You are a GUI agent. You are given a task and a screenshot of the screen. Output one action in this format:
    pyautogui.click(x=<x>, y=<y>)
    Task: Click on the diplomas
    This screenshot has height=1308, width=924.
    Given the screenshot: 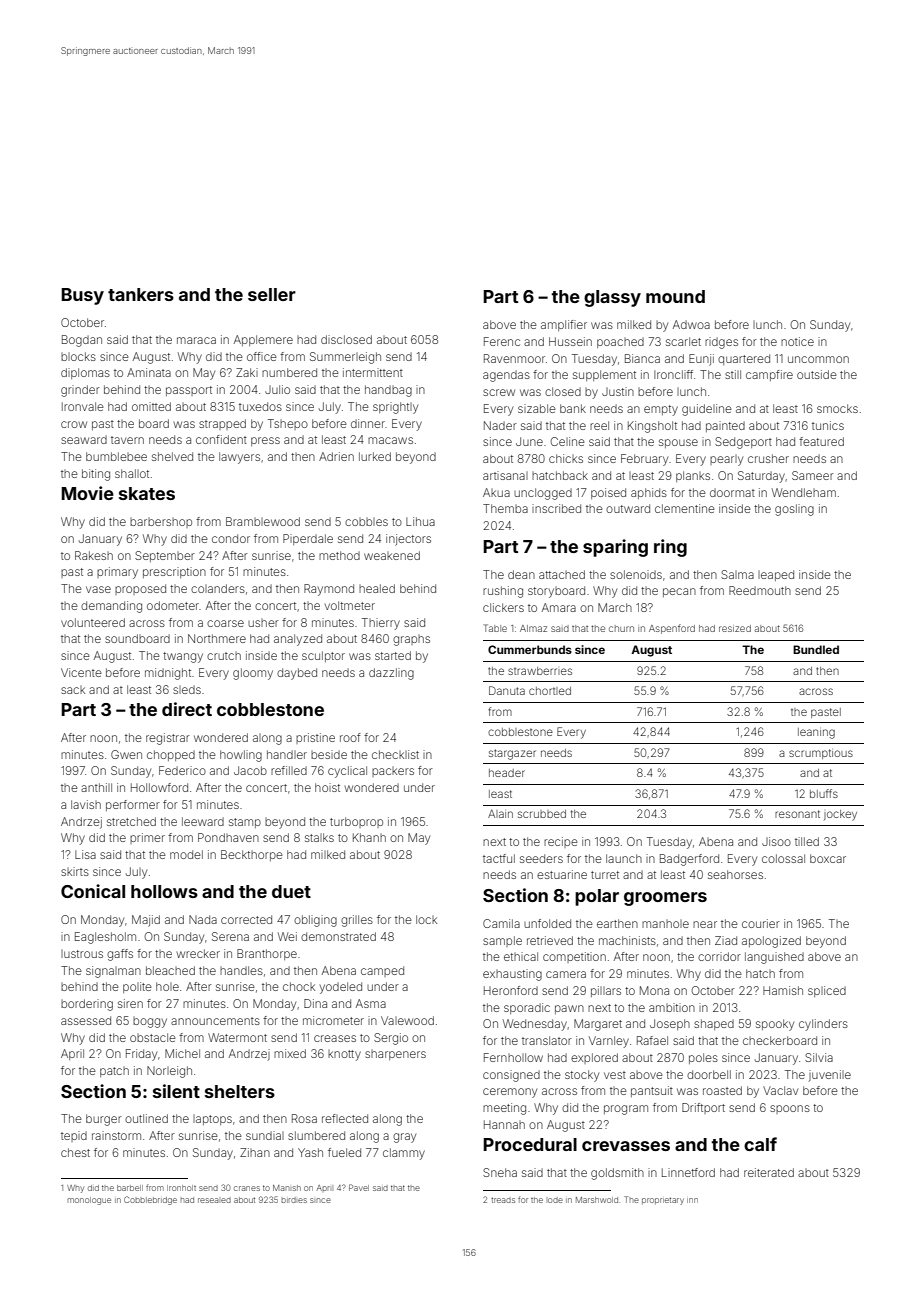 What is the action you would take?
    pyautogui.click(x=85, y=373)
